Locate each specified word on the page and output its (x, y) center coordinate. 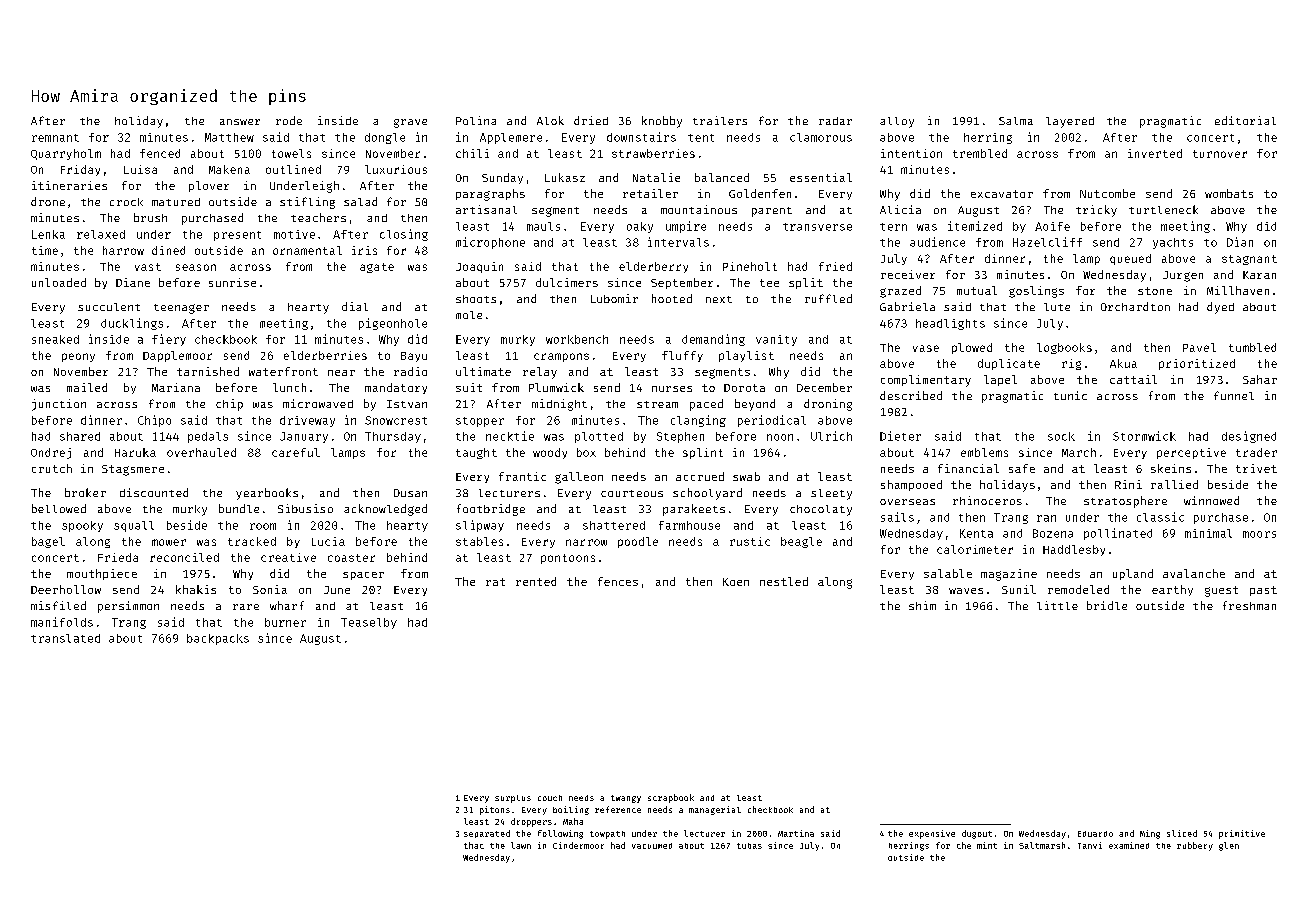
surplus (513, 799)
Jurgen (1183, 276)
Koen (736, 582)
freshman (1249, 605)
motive (294, 234)
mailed (87, 387)
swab (746, 476)
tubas (749, 846)
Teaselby (369, 623)
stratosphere (1125, 502)
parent (772, 212)
